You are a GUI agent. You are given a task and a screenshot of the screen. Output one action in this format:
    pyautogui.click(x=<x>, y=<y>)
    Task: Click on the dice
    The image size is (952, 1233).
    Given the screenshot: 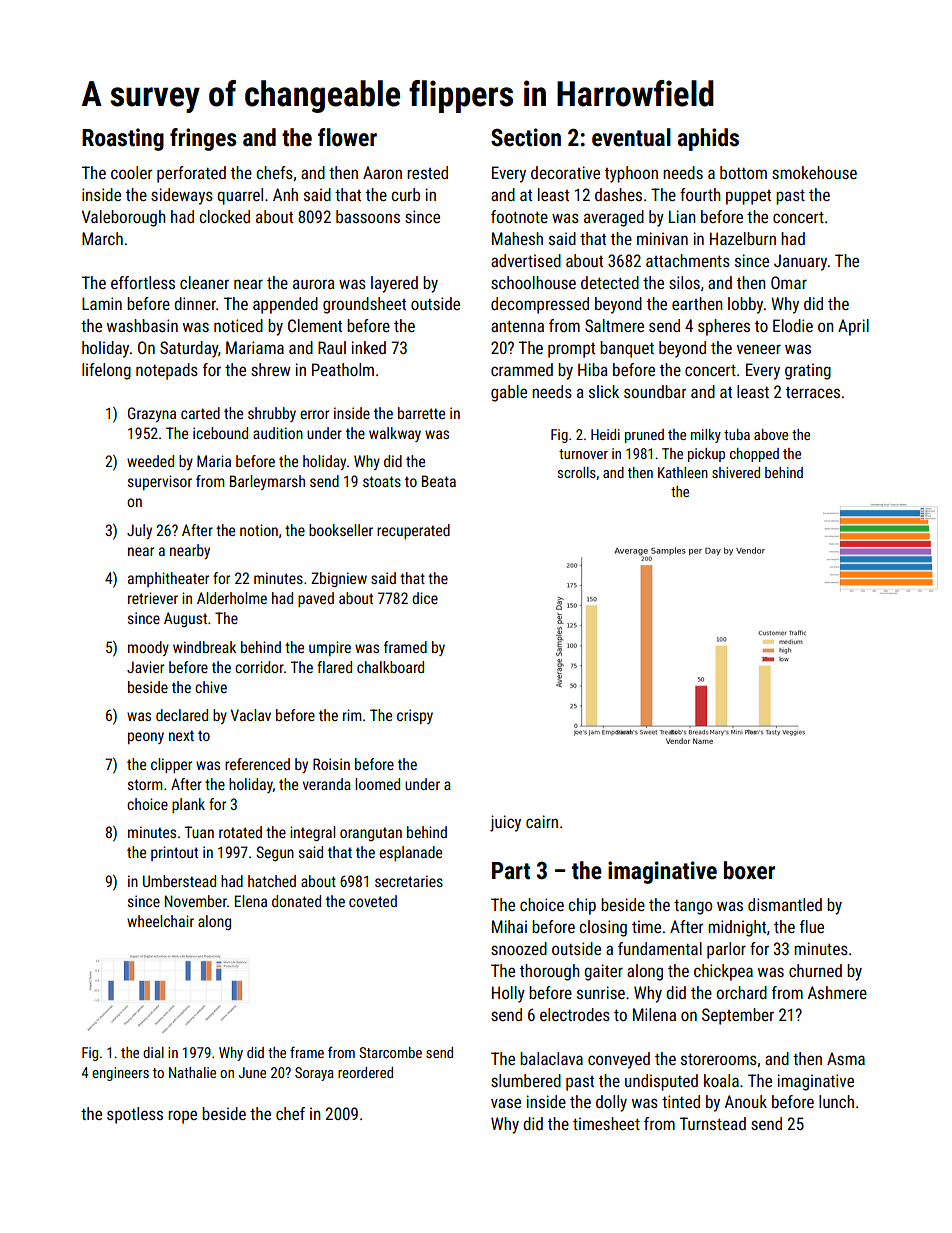 What is the action you would take?
    pyautogui.click(x=425, y=598)
